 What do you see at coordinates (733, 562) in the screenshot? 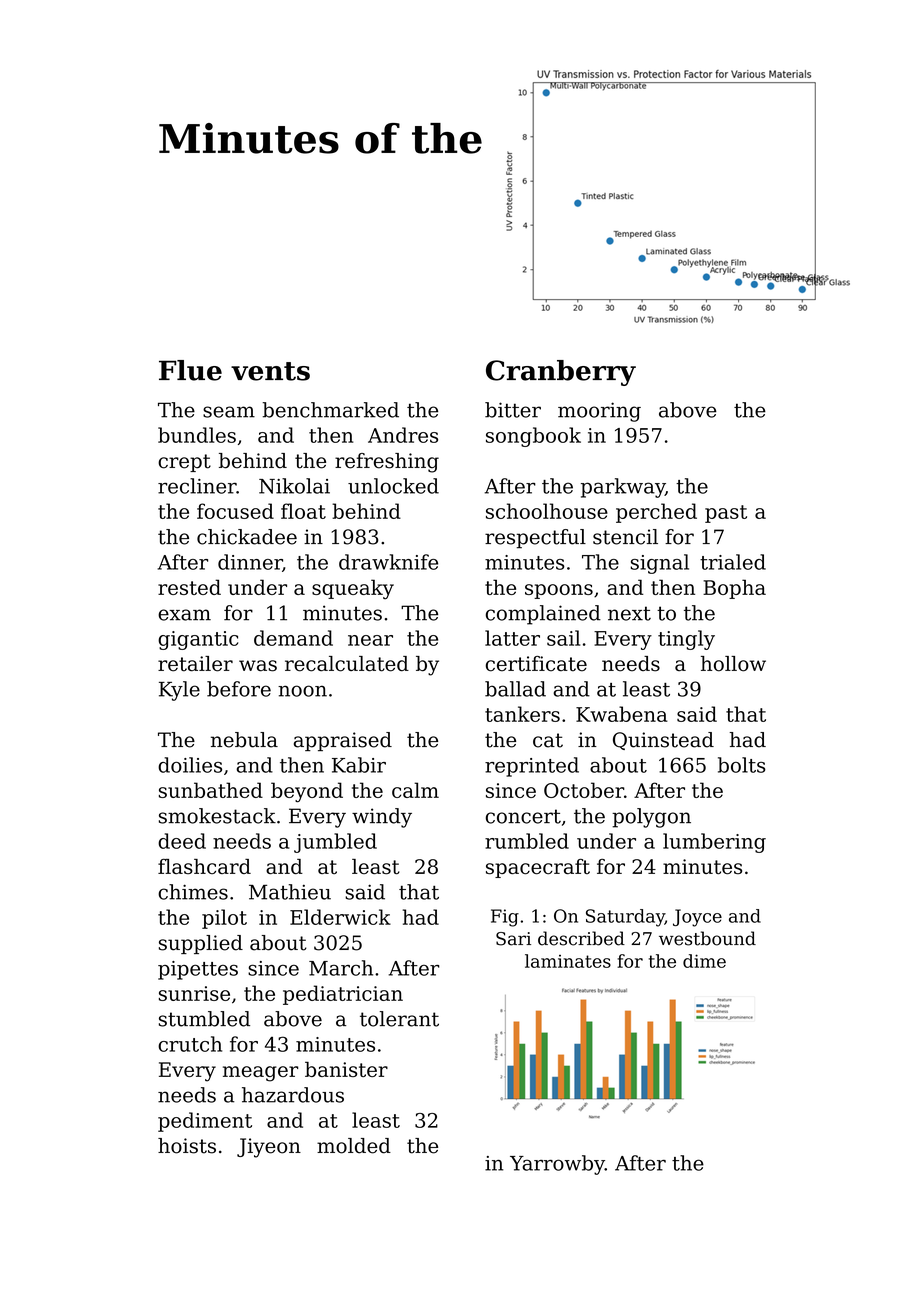
I see `trialed` at bounding box center [733, 562].
